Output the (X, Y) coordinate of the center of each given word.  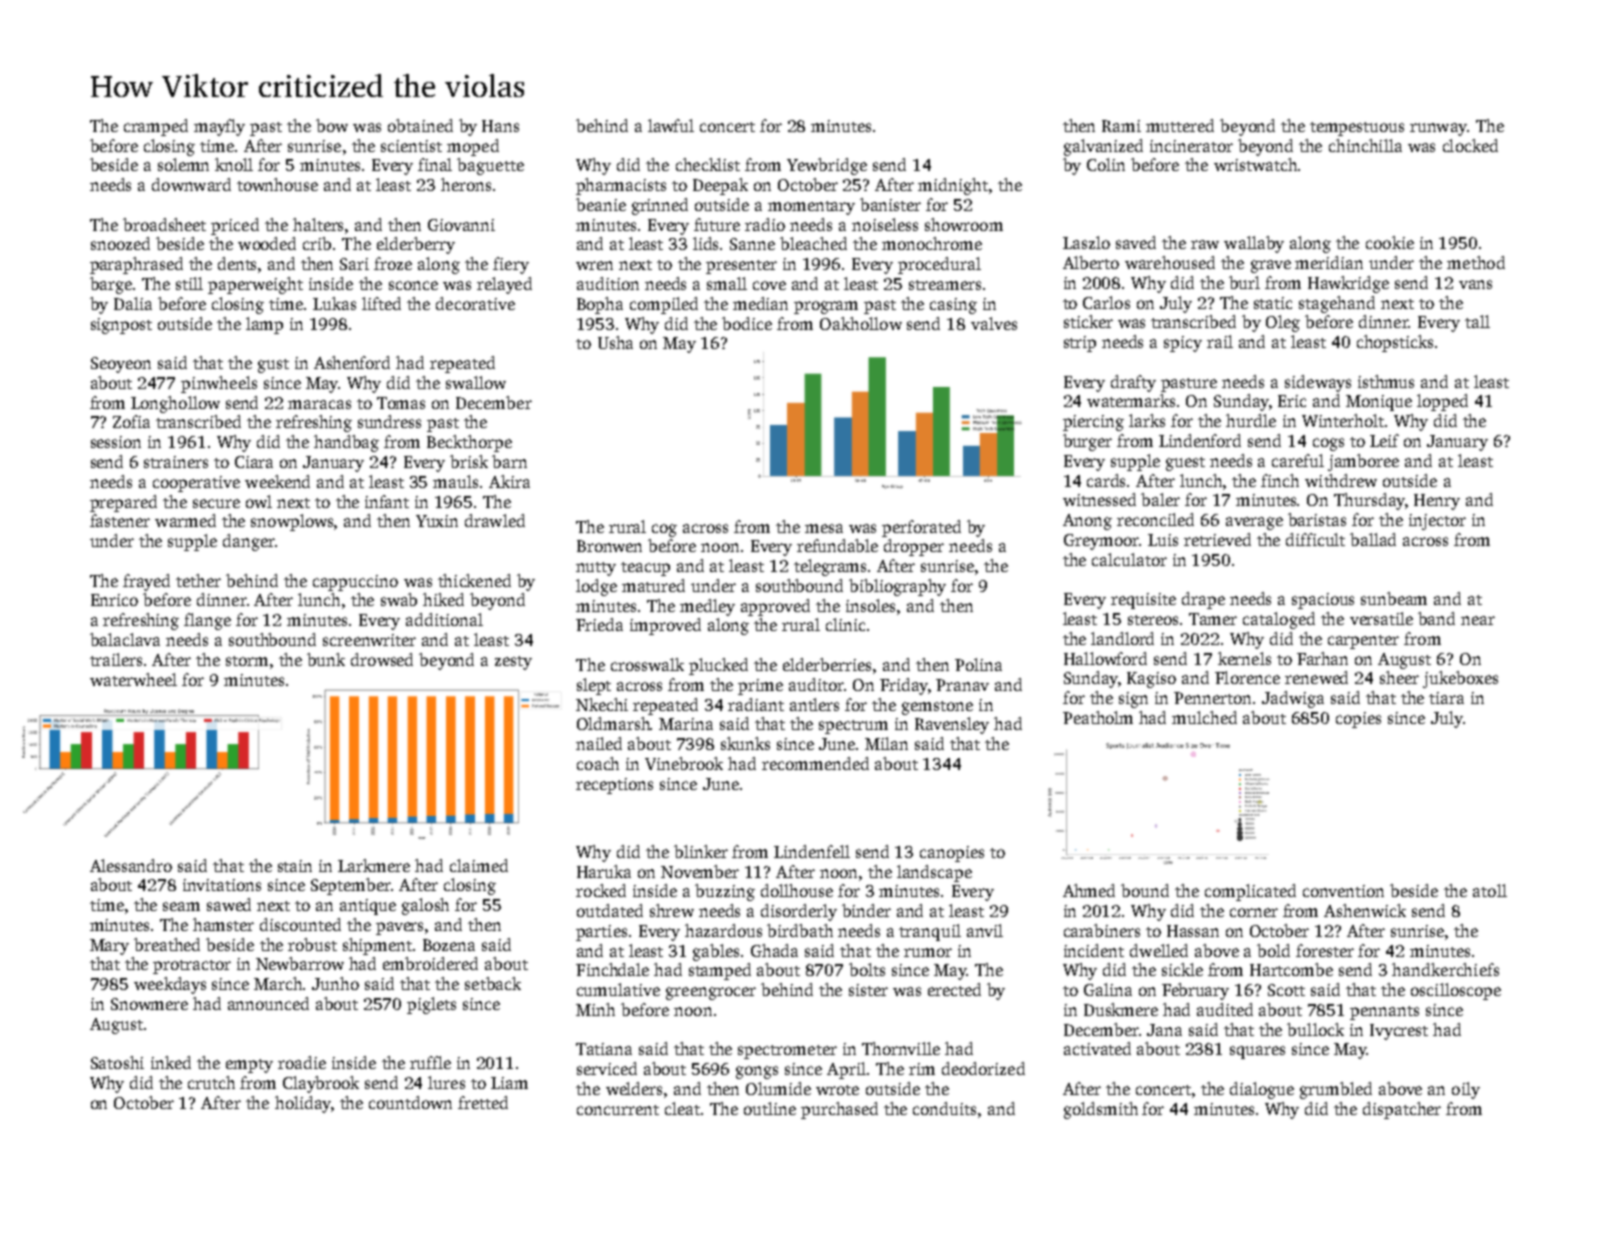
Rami (1121, 126)
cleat (682, 1108)
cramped (156, 127)
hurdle (1251, 420)
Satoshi (117, 1062)
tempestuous (1357, 129)
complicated (1250, 892)
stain (295, 866)
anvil (985, 930)
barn (509, 461)
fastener (120, 520)
